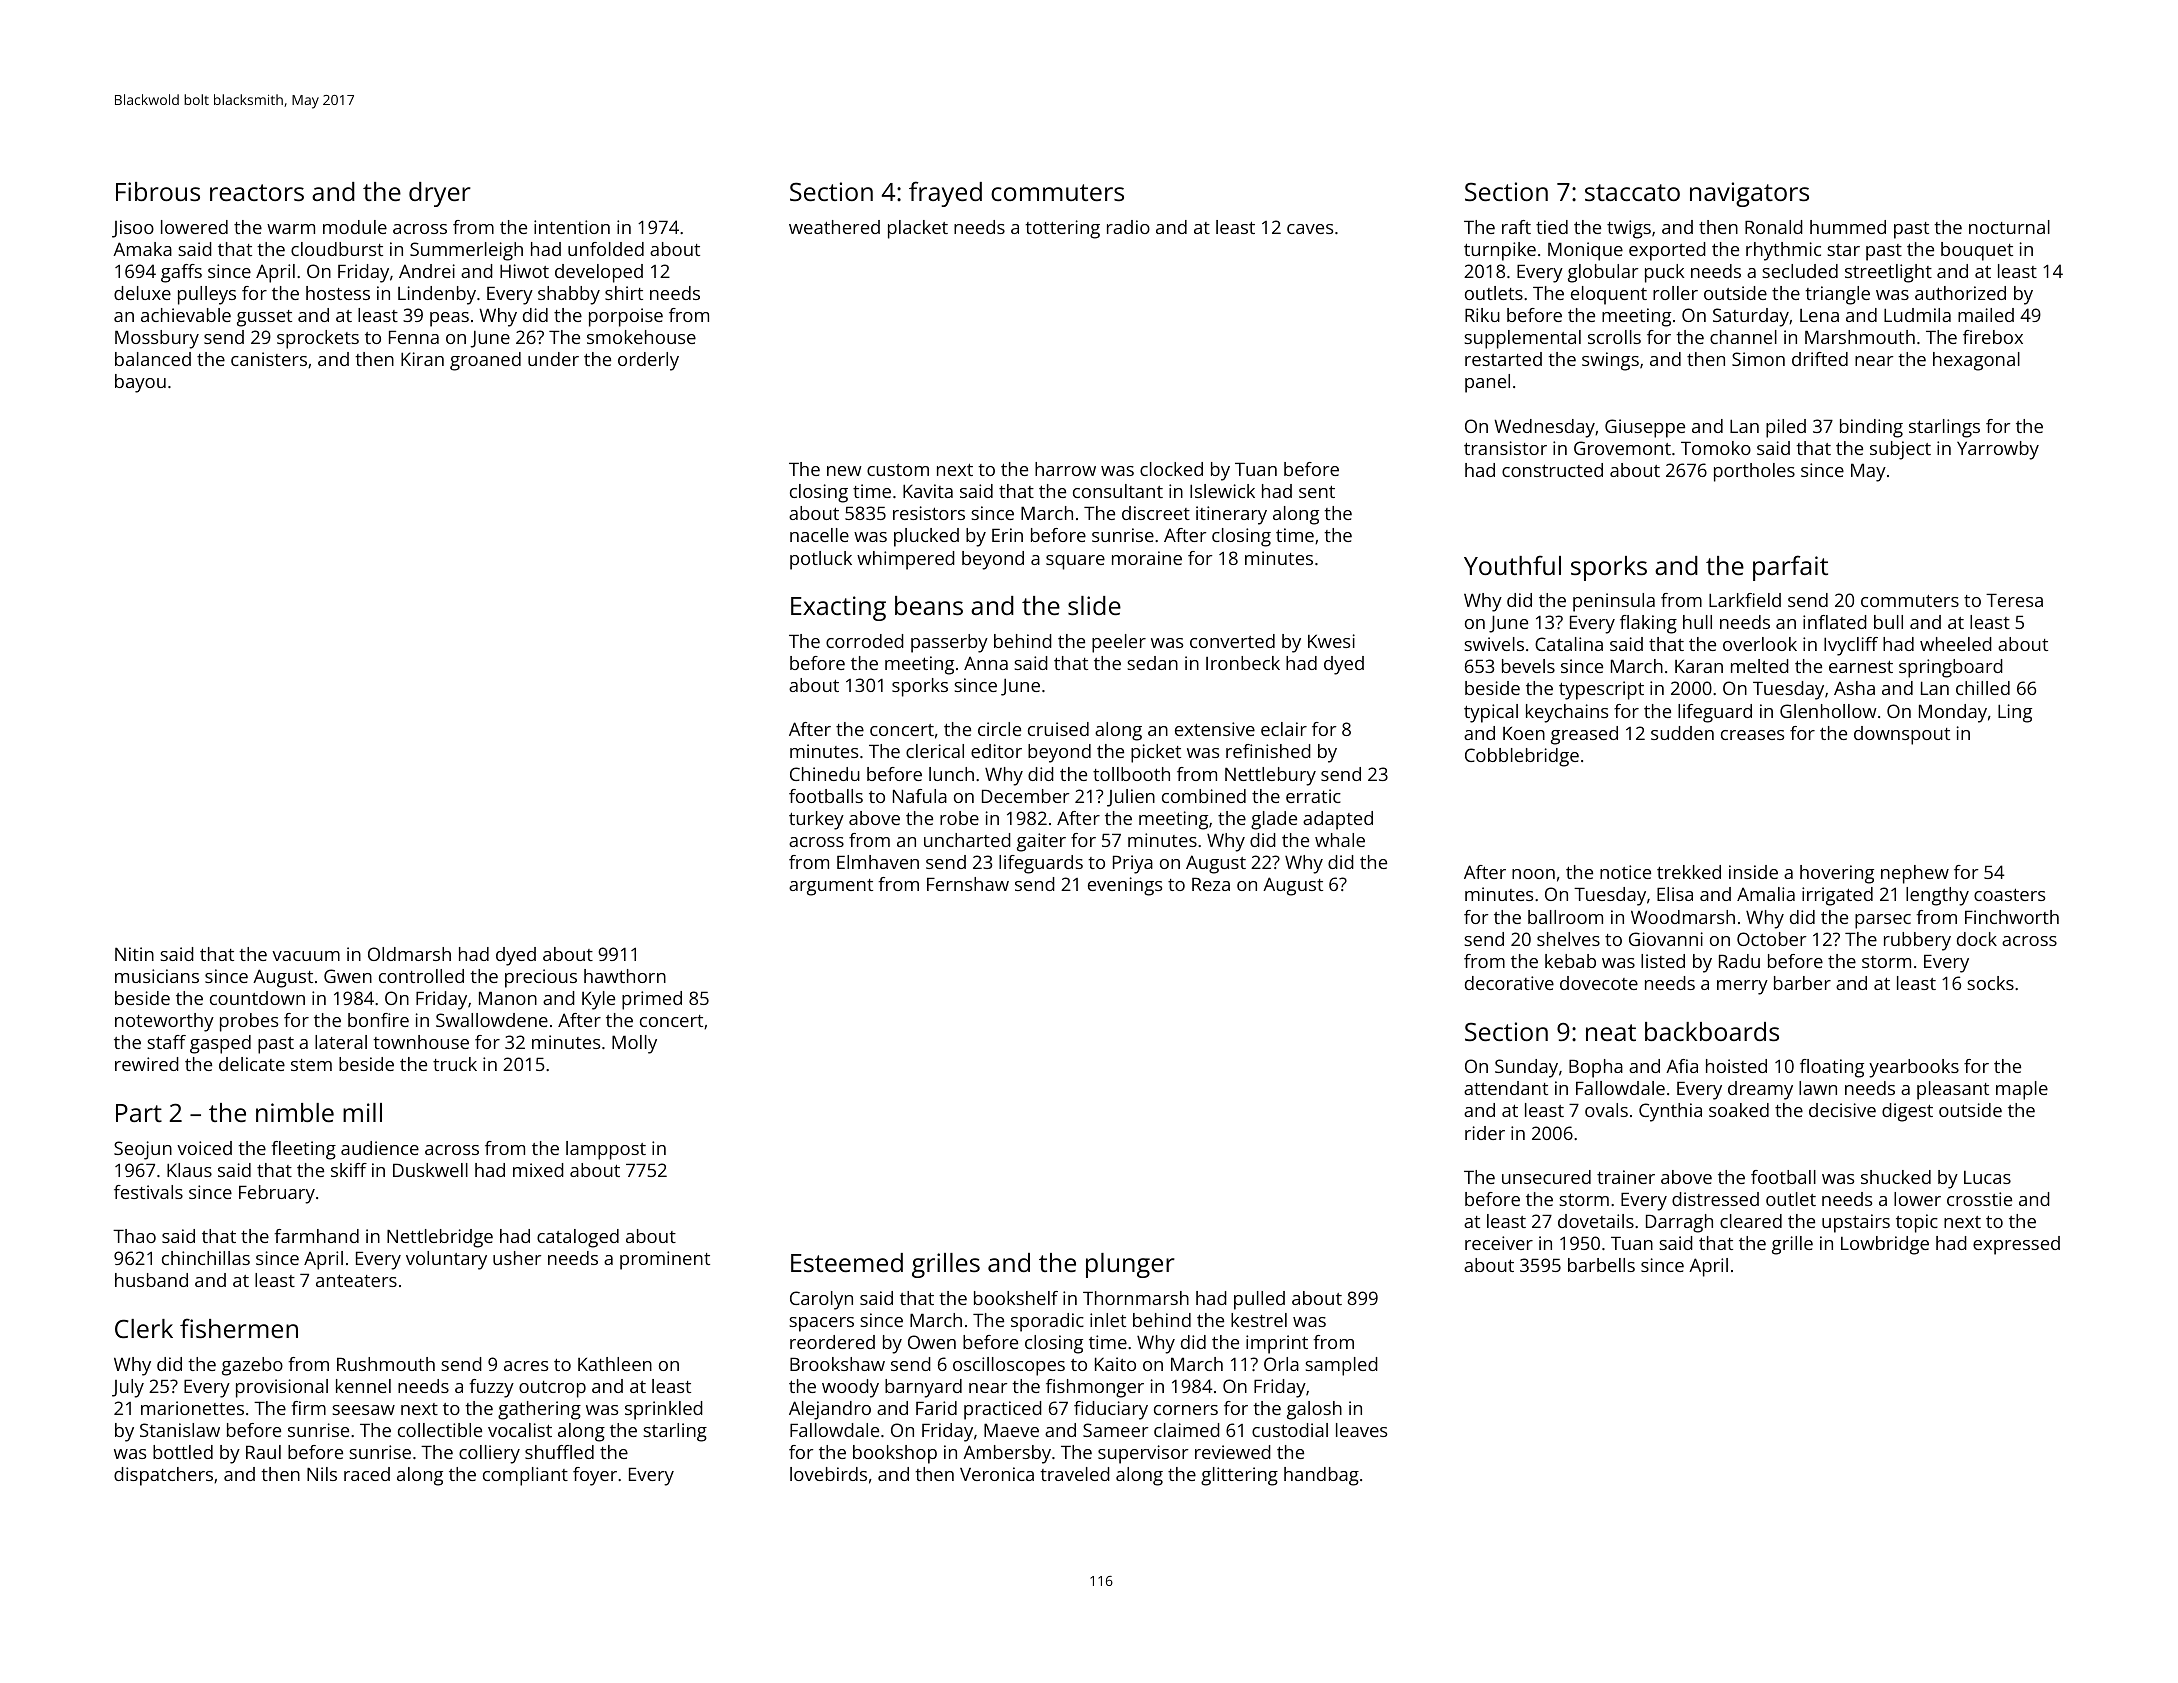 The width and height of the document is (2178, 1683). I want to click on Kyle, so click(598, 1000).
